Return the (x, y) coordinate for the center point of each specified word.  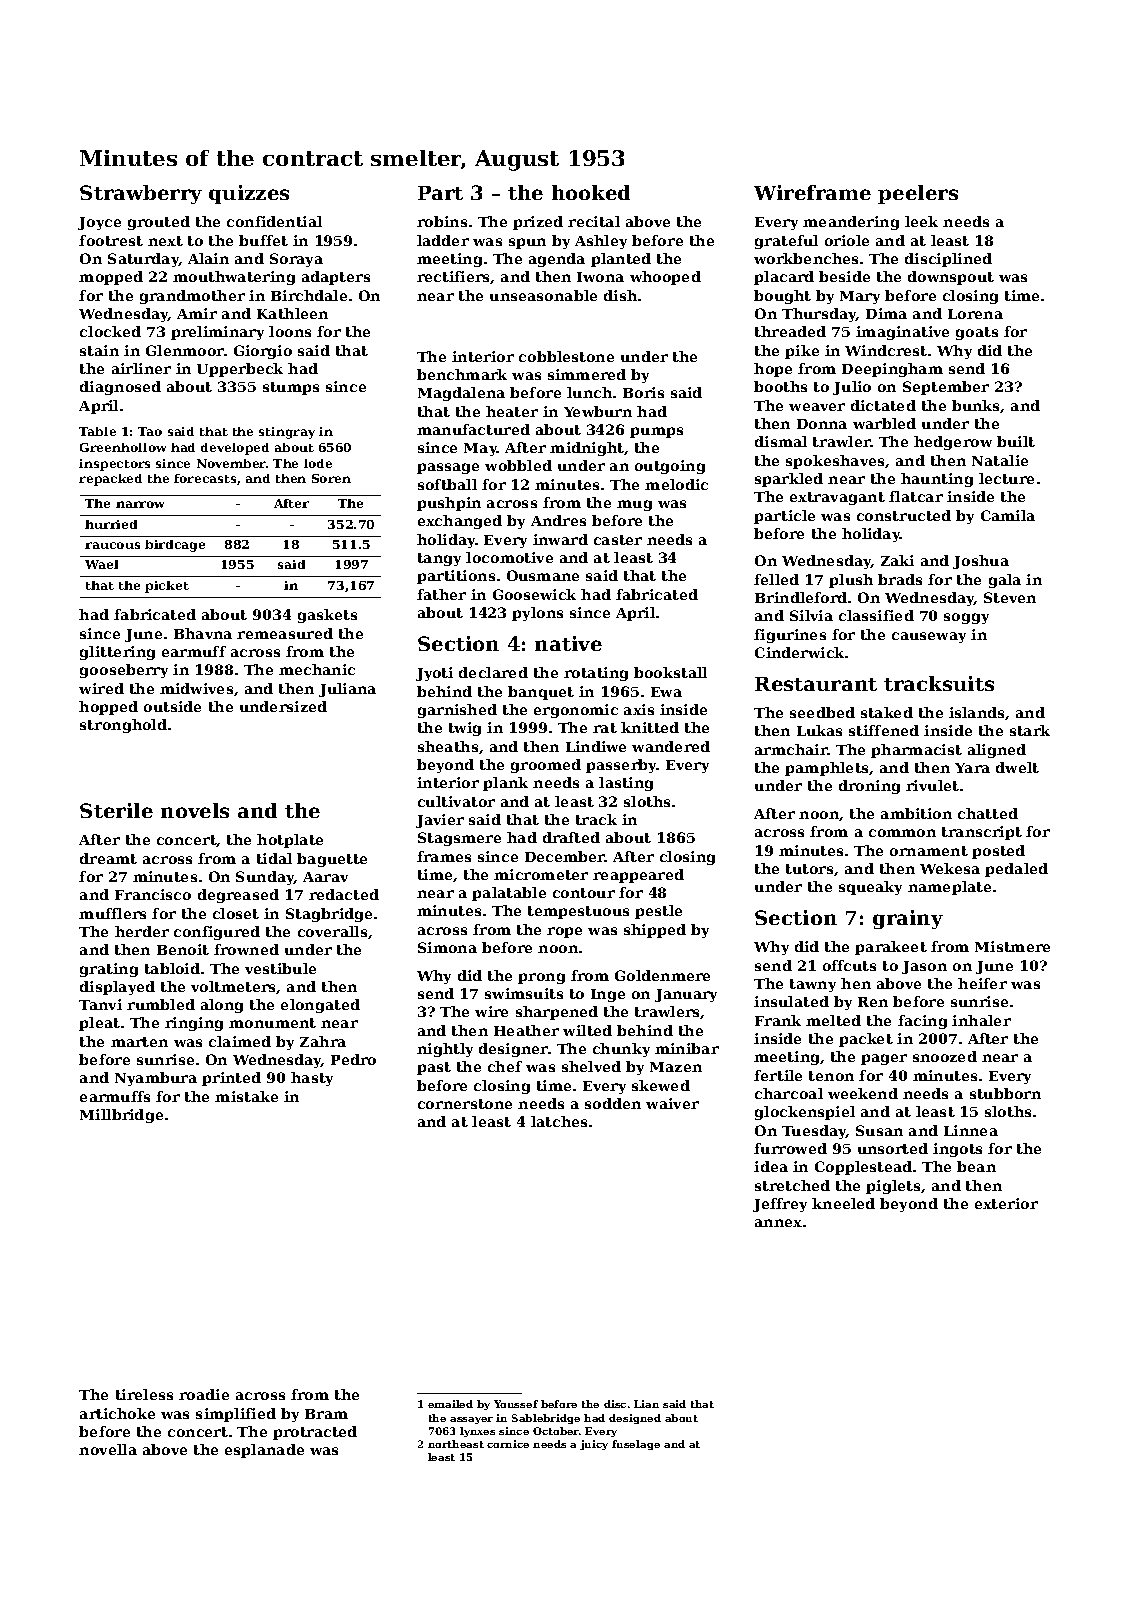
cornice (508, 1444)
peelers (918, 194)
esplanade (264, 1451)
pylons (537, 614)
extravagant (837, 498)
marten (139, 1042)
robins (442, 221)
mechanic (317, 669)
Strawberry (141, 194)
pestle (658, 912)
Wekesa (950, 868)
